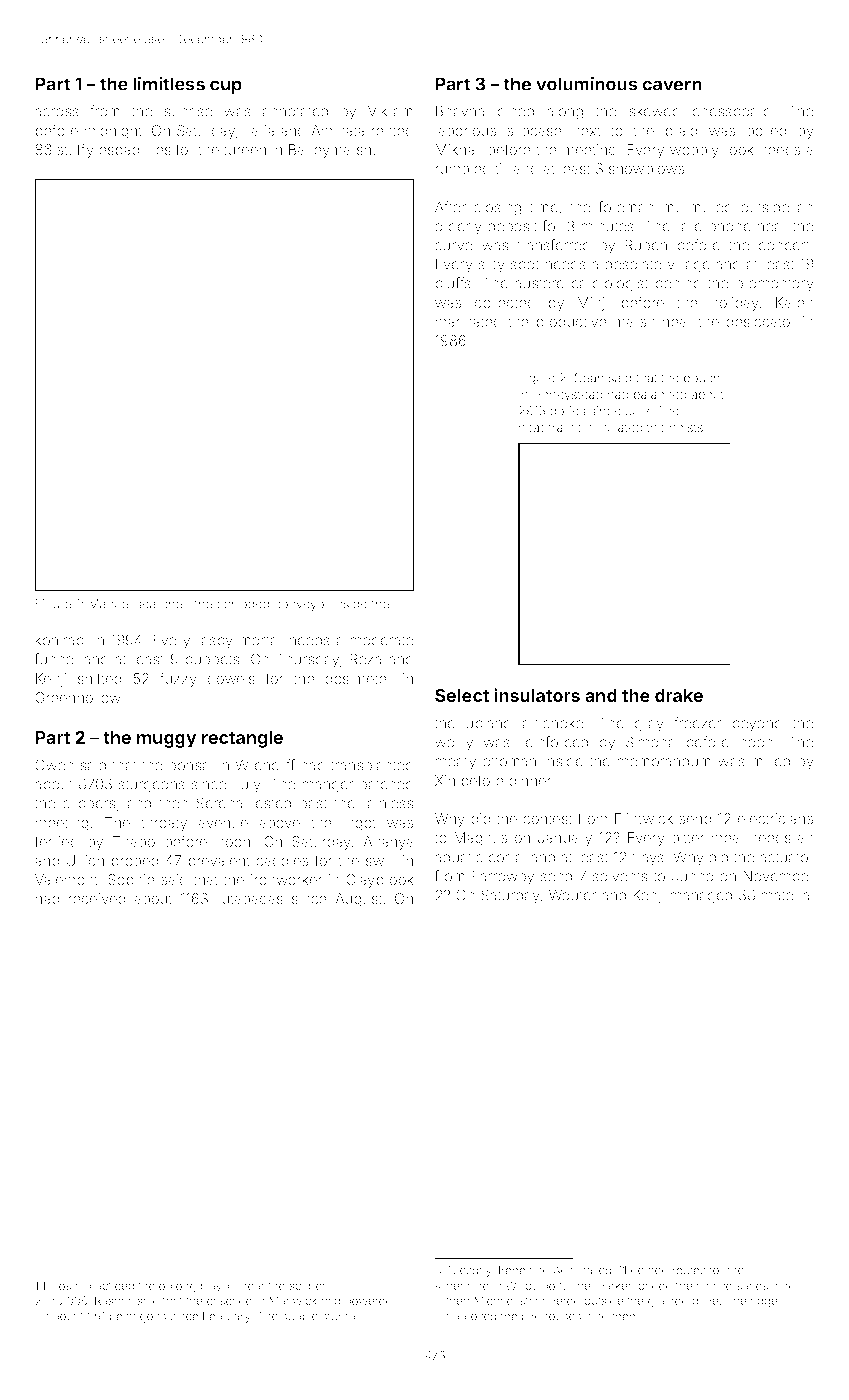  Describe the element at coordinates (227, 1317) in the screenshot. I see `February` at that location.
